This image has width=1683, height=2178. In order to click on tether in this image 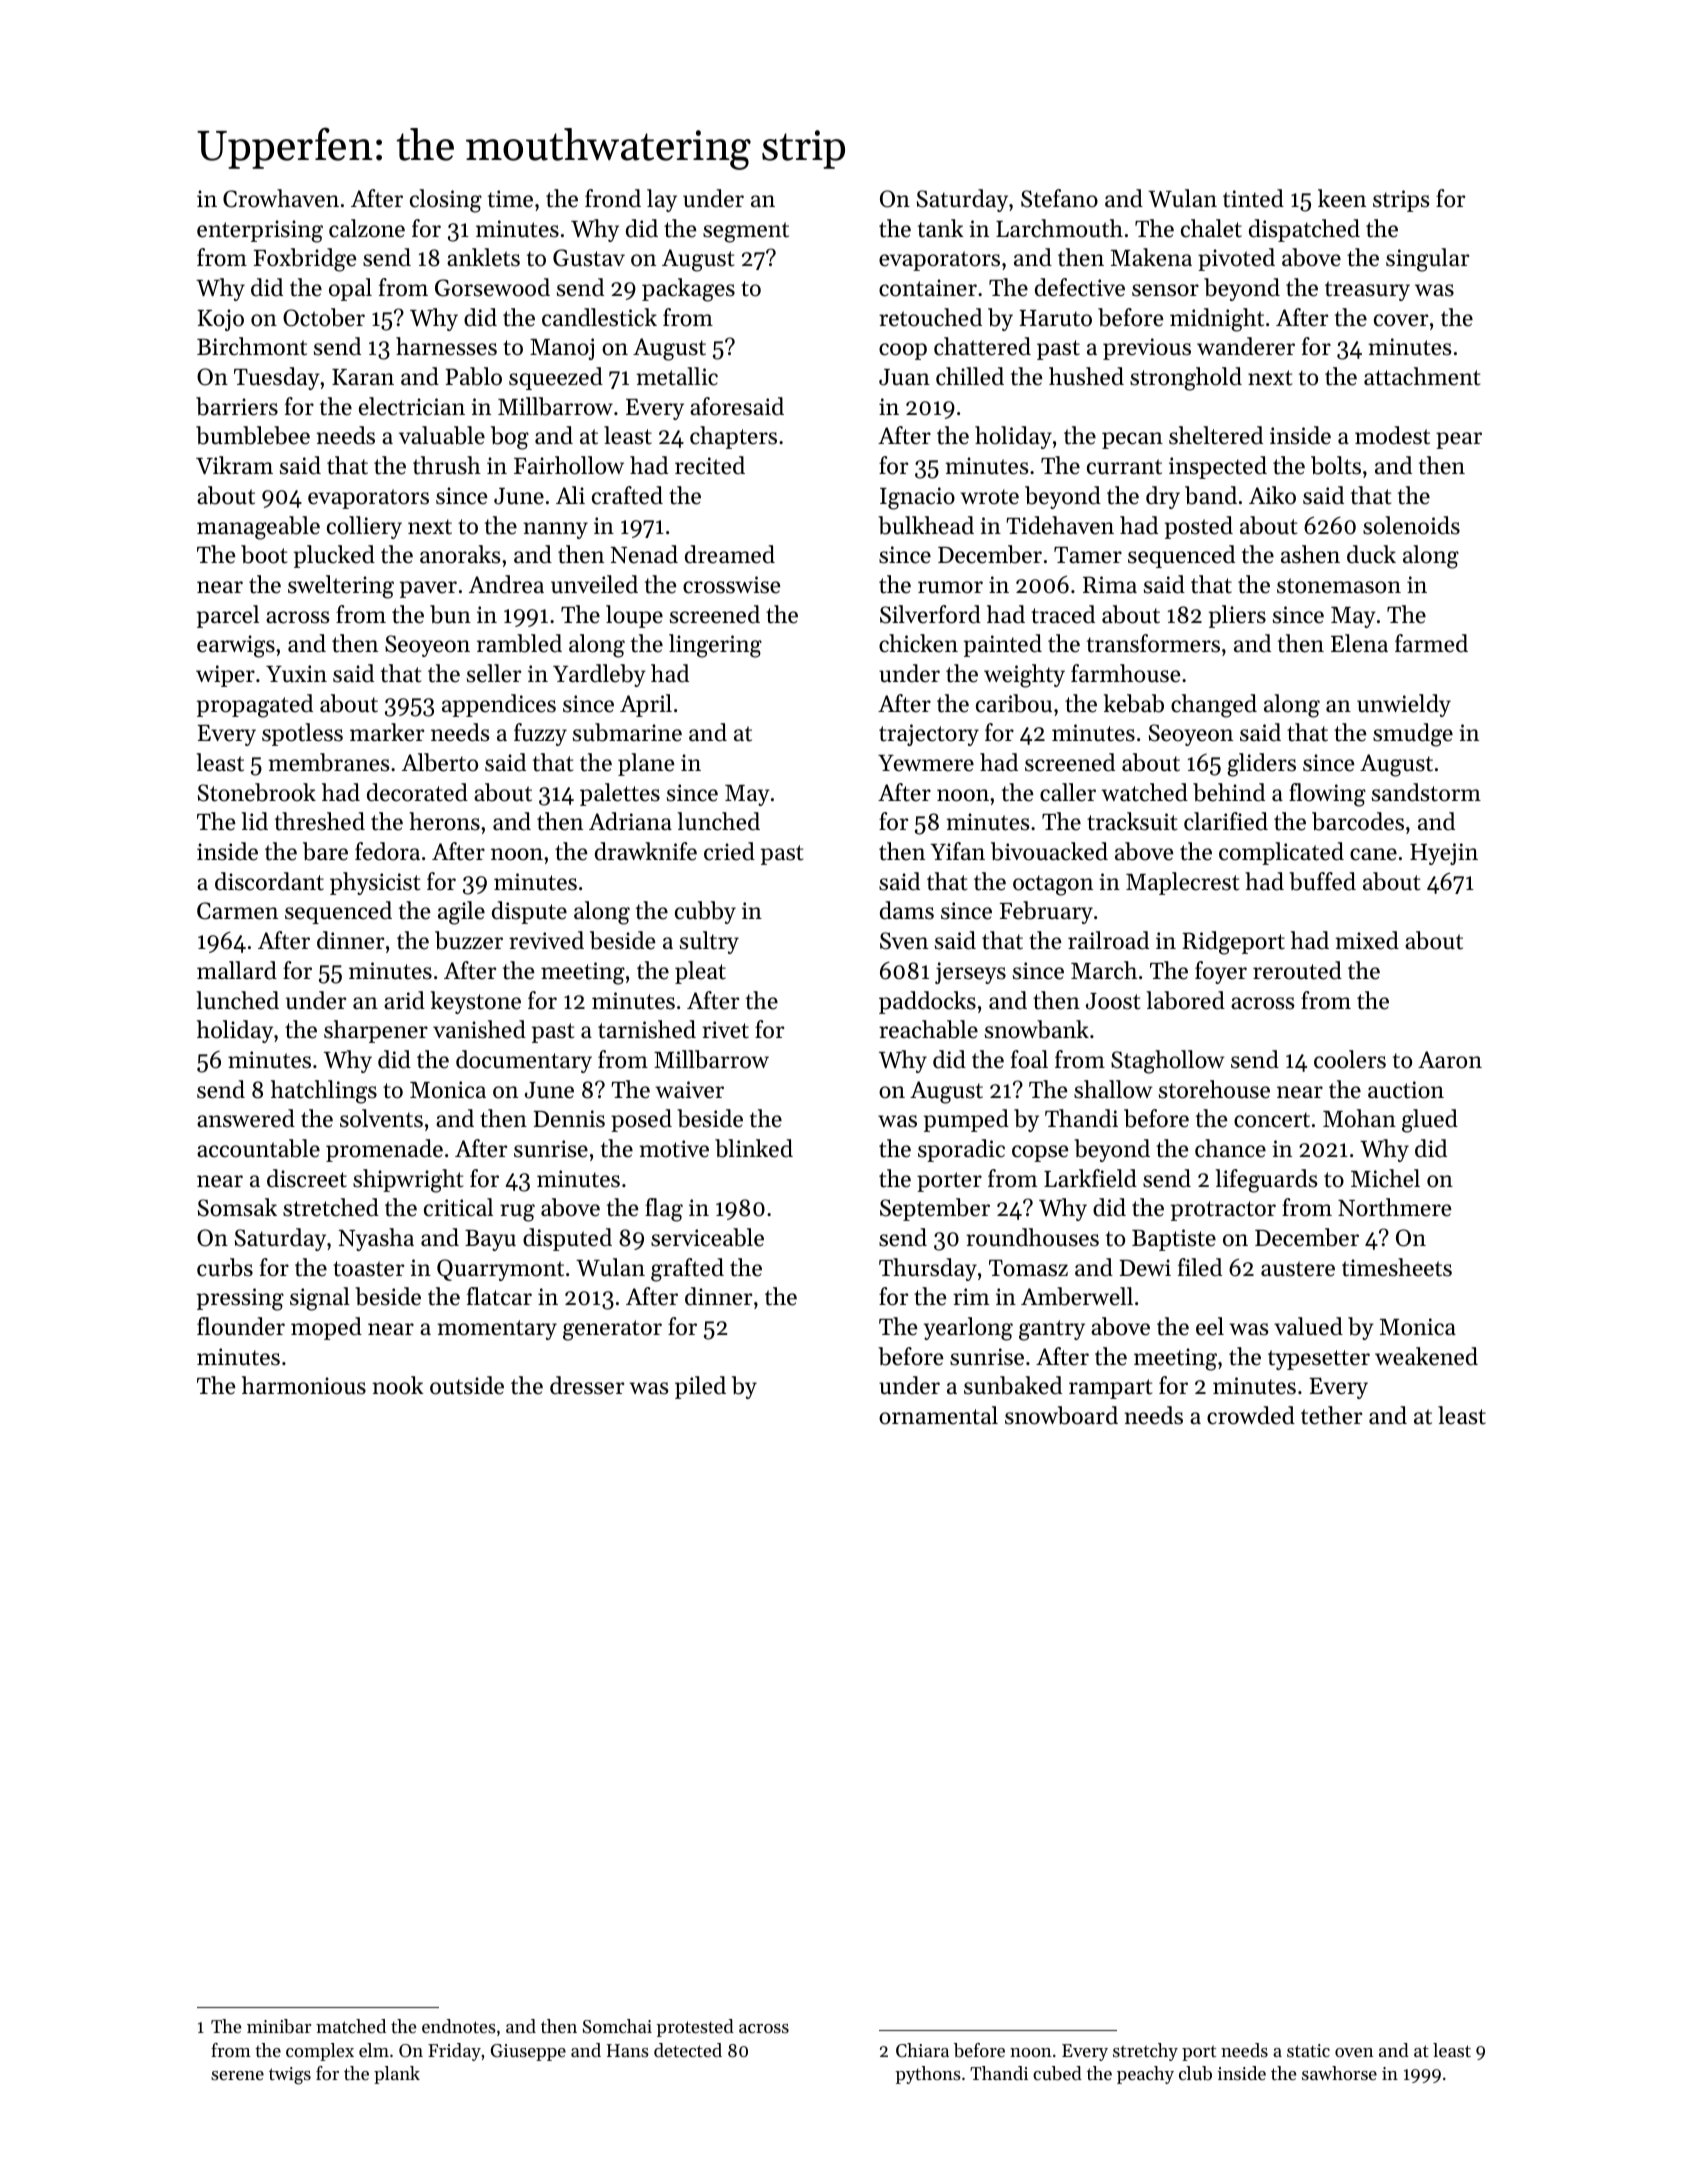, I will do `click(1331, 1415)`.
